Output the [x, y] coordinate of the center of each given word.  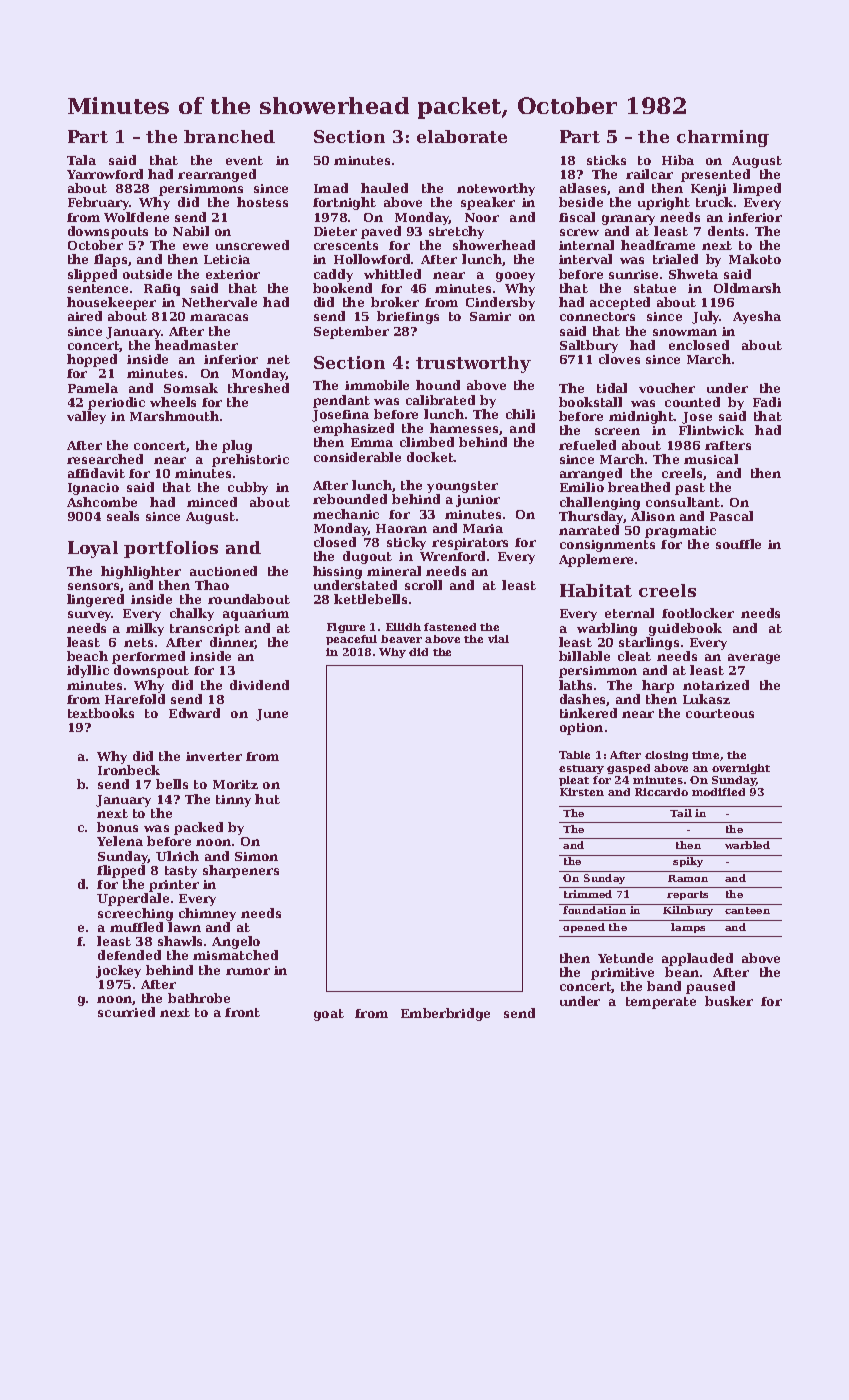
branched [229, 136]
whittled [392, 274]
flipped [121, 871]
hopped [92, 360]
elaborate [462, 136]
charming [723, 138]
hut [267, 799]
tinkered [588, 713]
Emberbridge [445, 1014]
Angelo [236, 942]
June [272, 715]
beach [87, 656]
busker [729, 1001]
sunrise [633, 274]
